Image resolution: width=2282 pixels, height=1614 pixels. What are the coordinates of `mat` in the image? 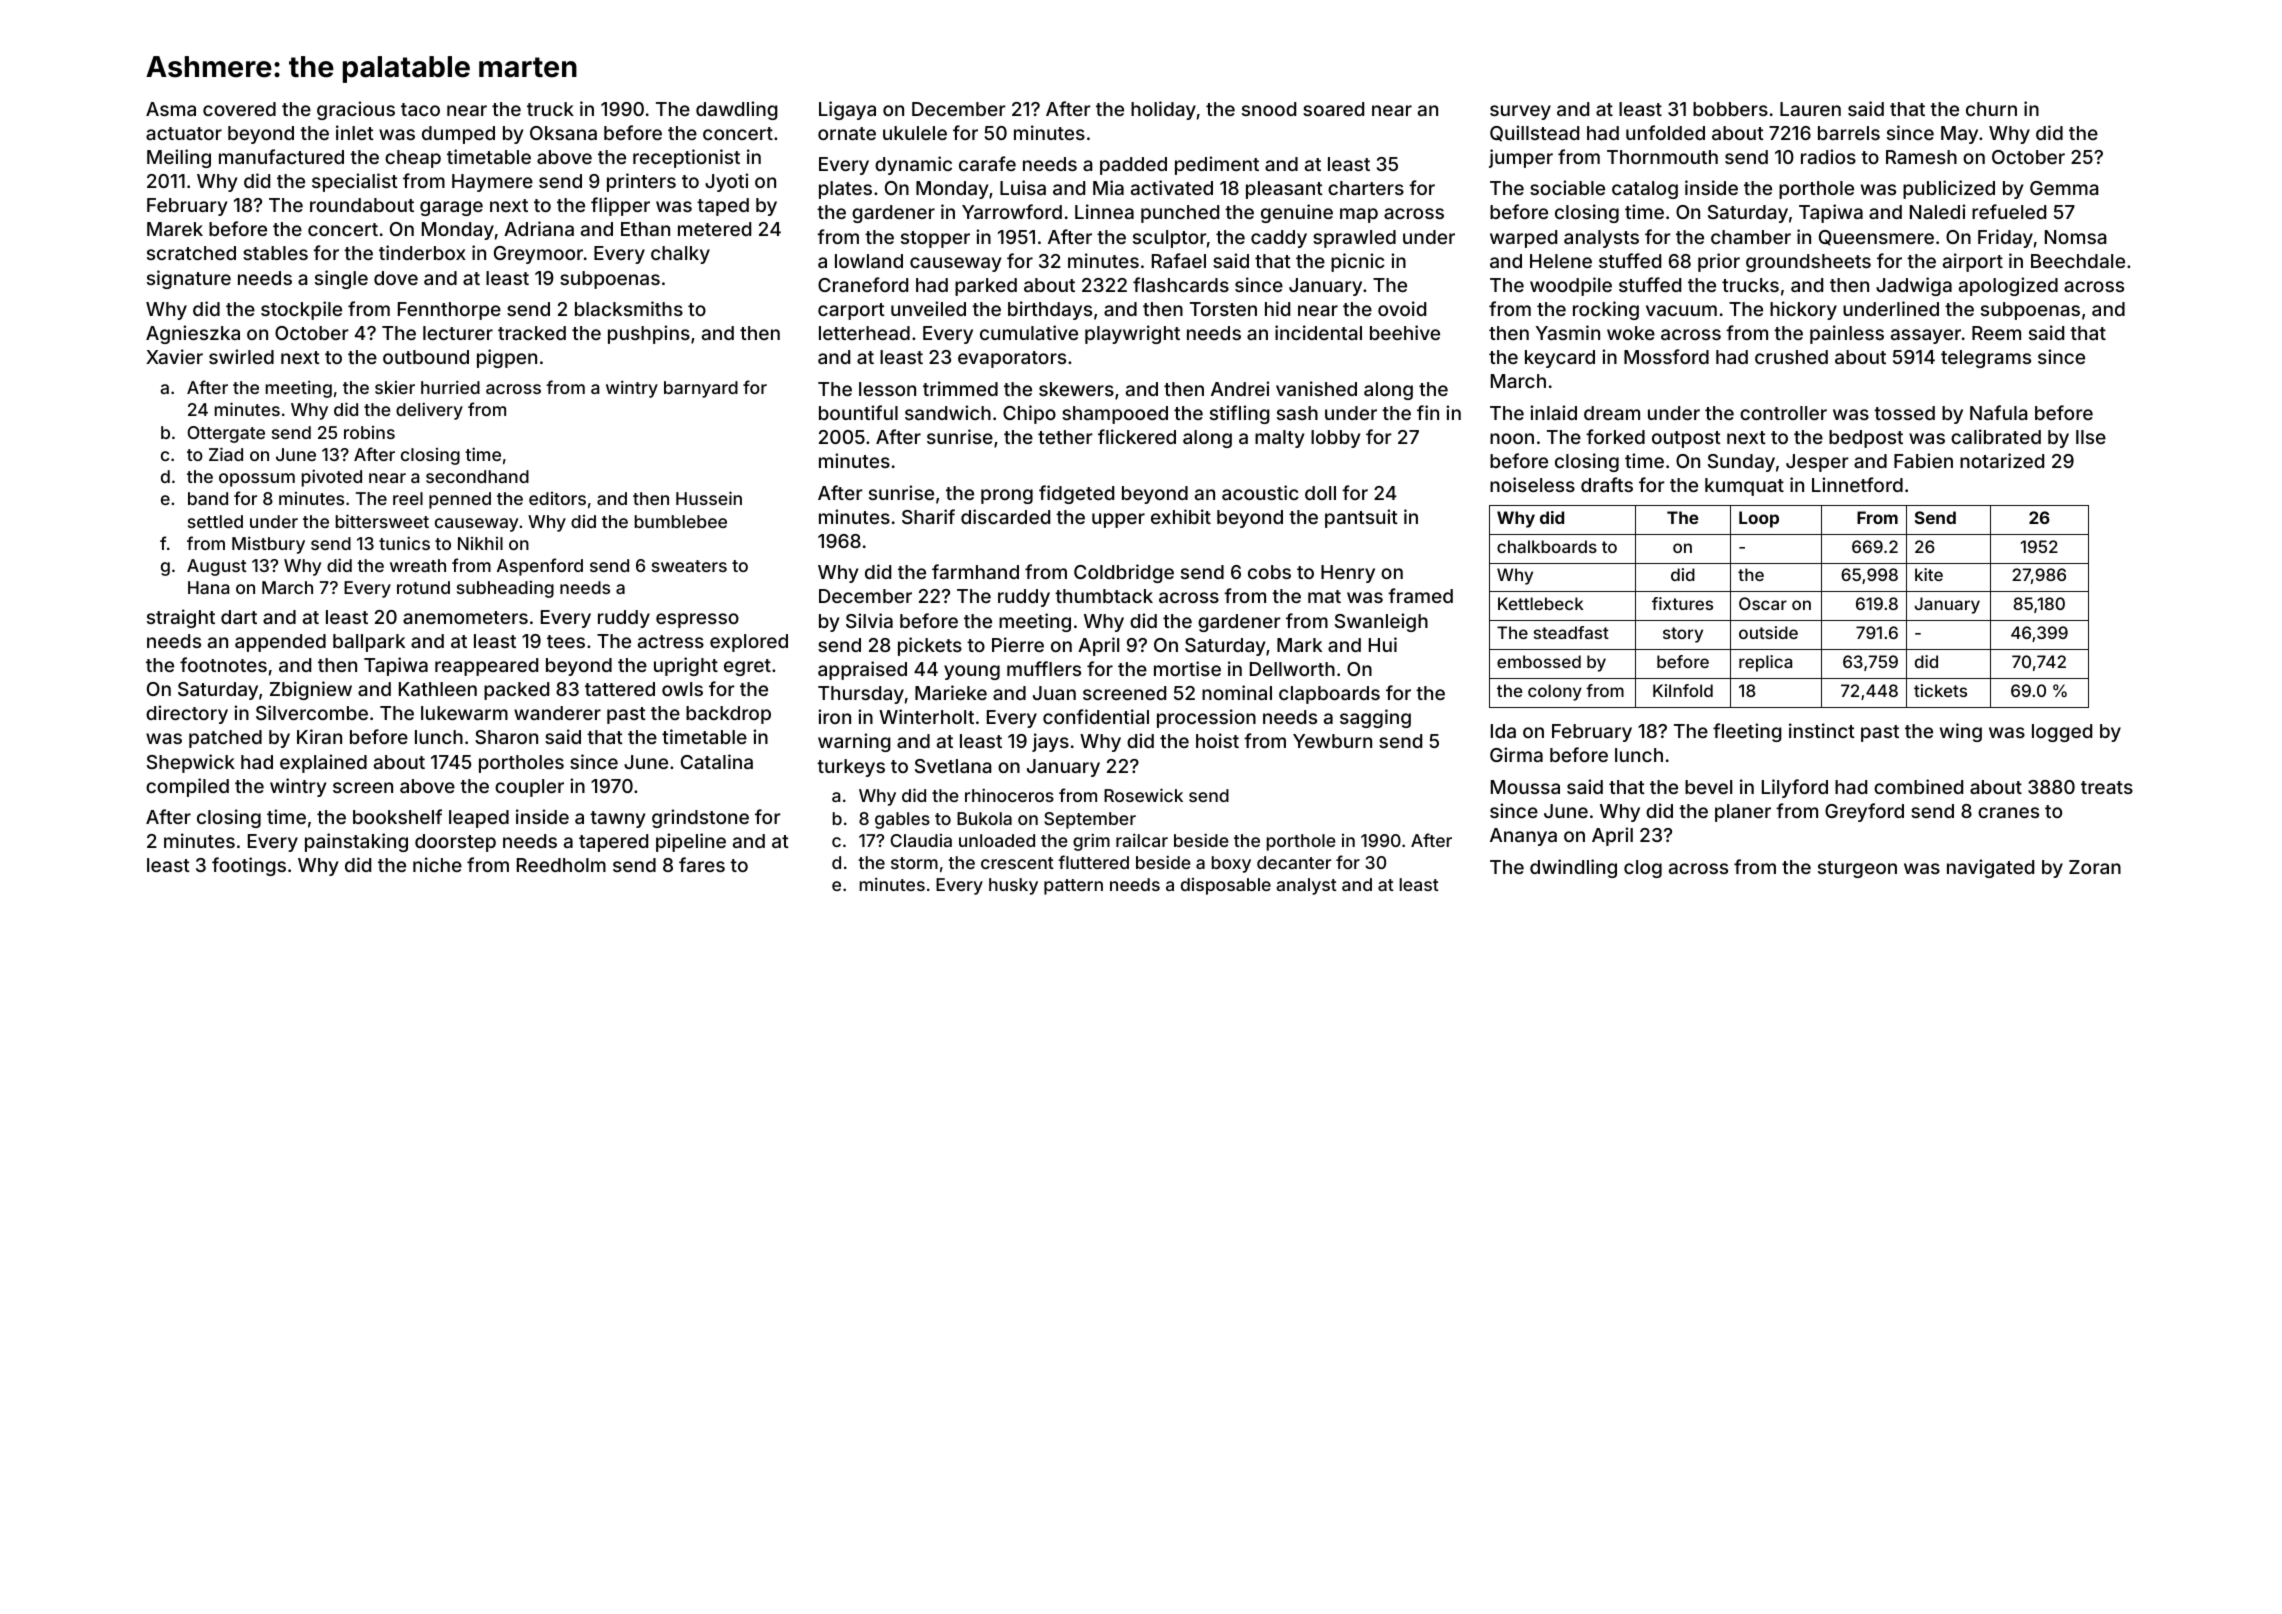 It's located at (1324, 596).
